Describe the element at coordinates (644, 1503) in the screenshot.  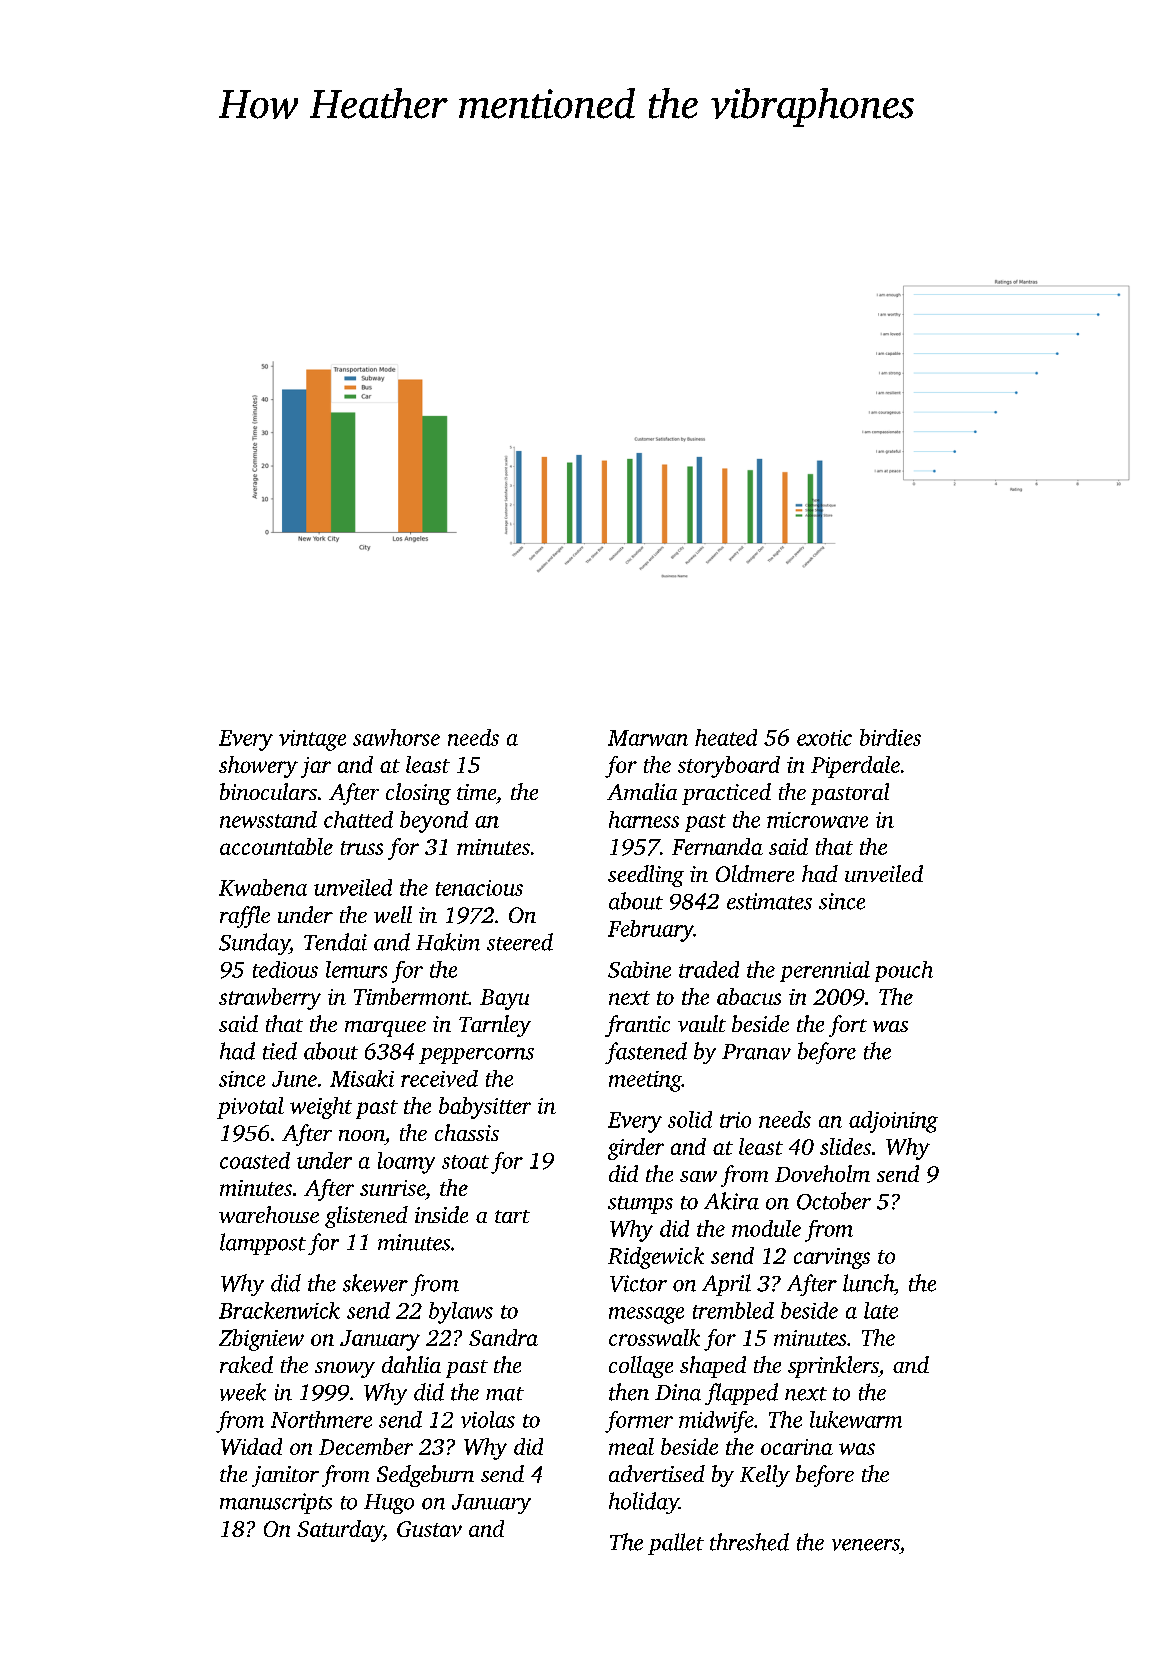
I see `holiday` at that location.
